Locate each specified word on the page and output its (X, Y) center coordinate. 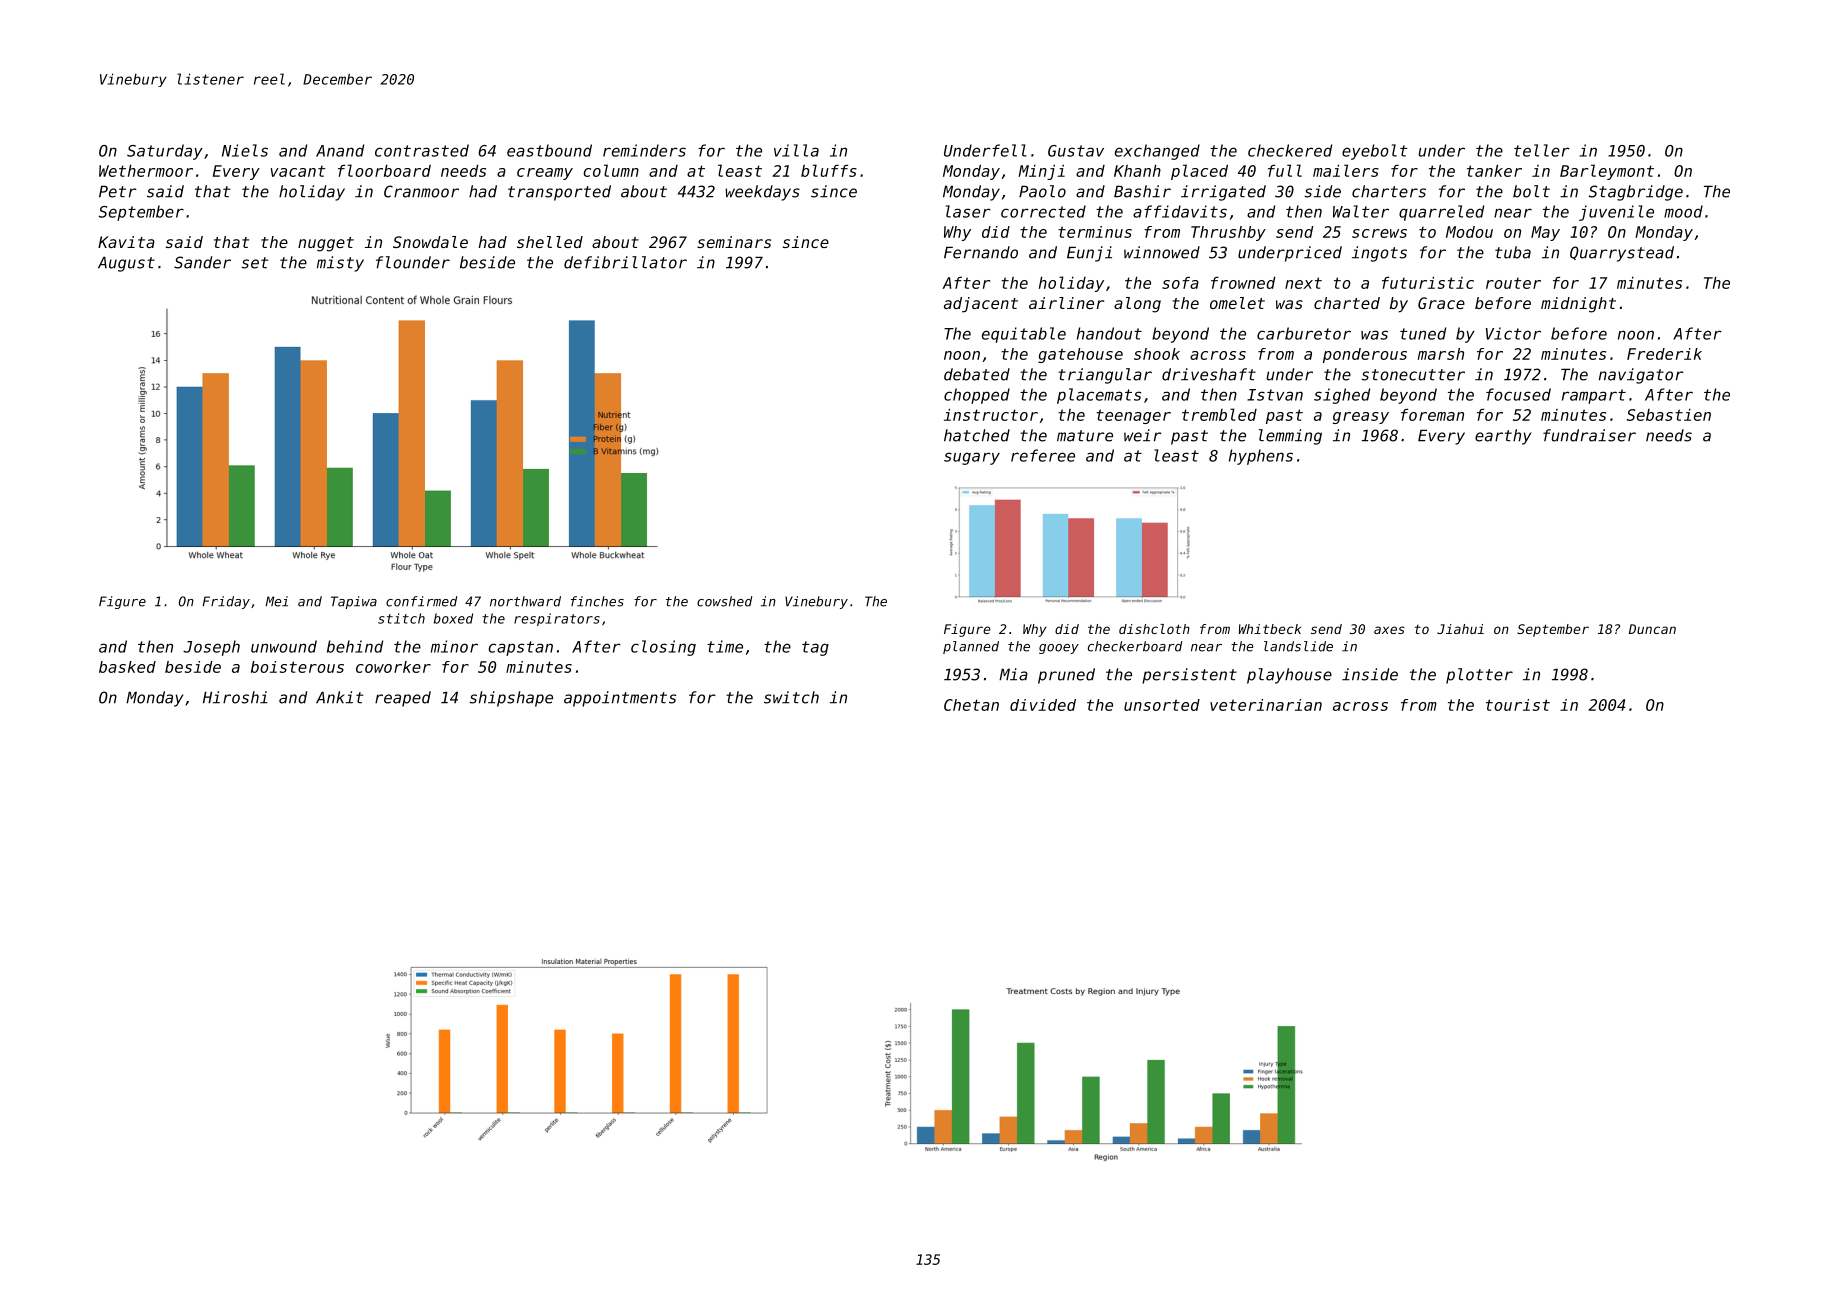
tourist (1518, 705)
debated (977, 374)
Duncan (1652, 629)
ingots (1379, 254)
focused (1518, 394)
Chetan (971, 705)
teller (1542, 150)
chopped (977, 396)
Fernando (981, 252)
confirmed (421, 601)
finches (597, 601)
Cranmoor (421, 191)
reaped (403, 699)
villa (796, 150)
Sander (202, 262)
